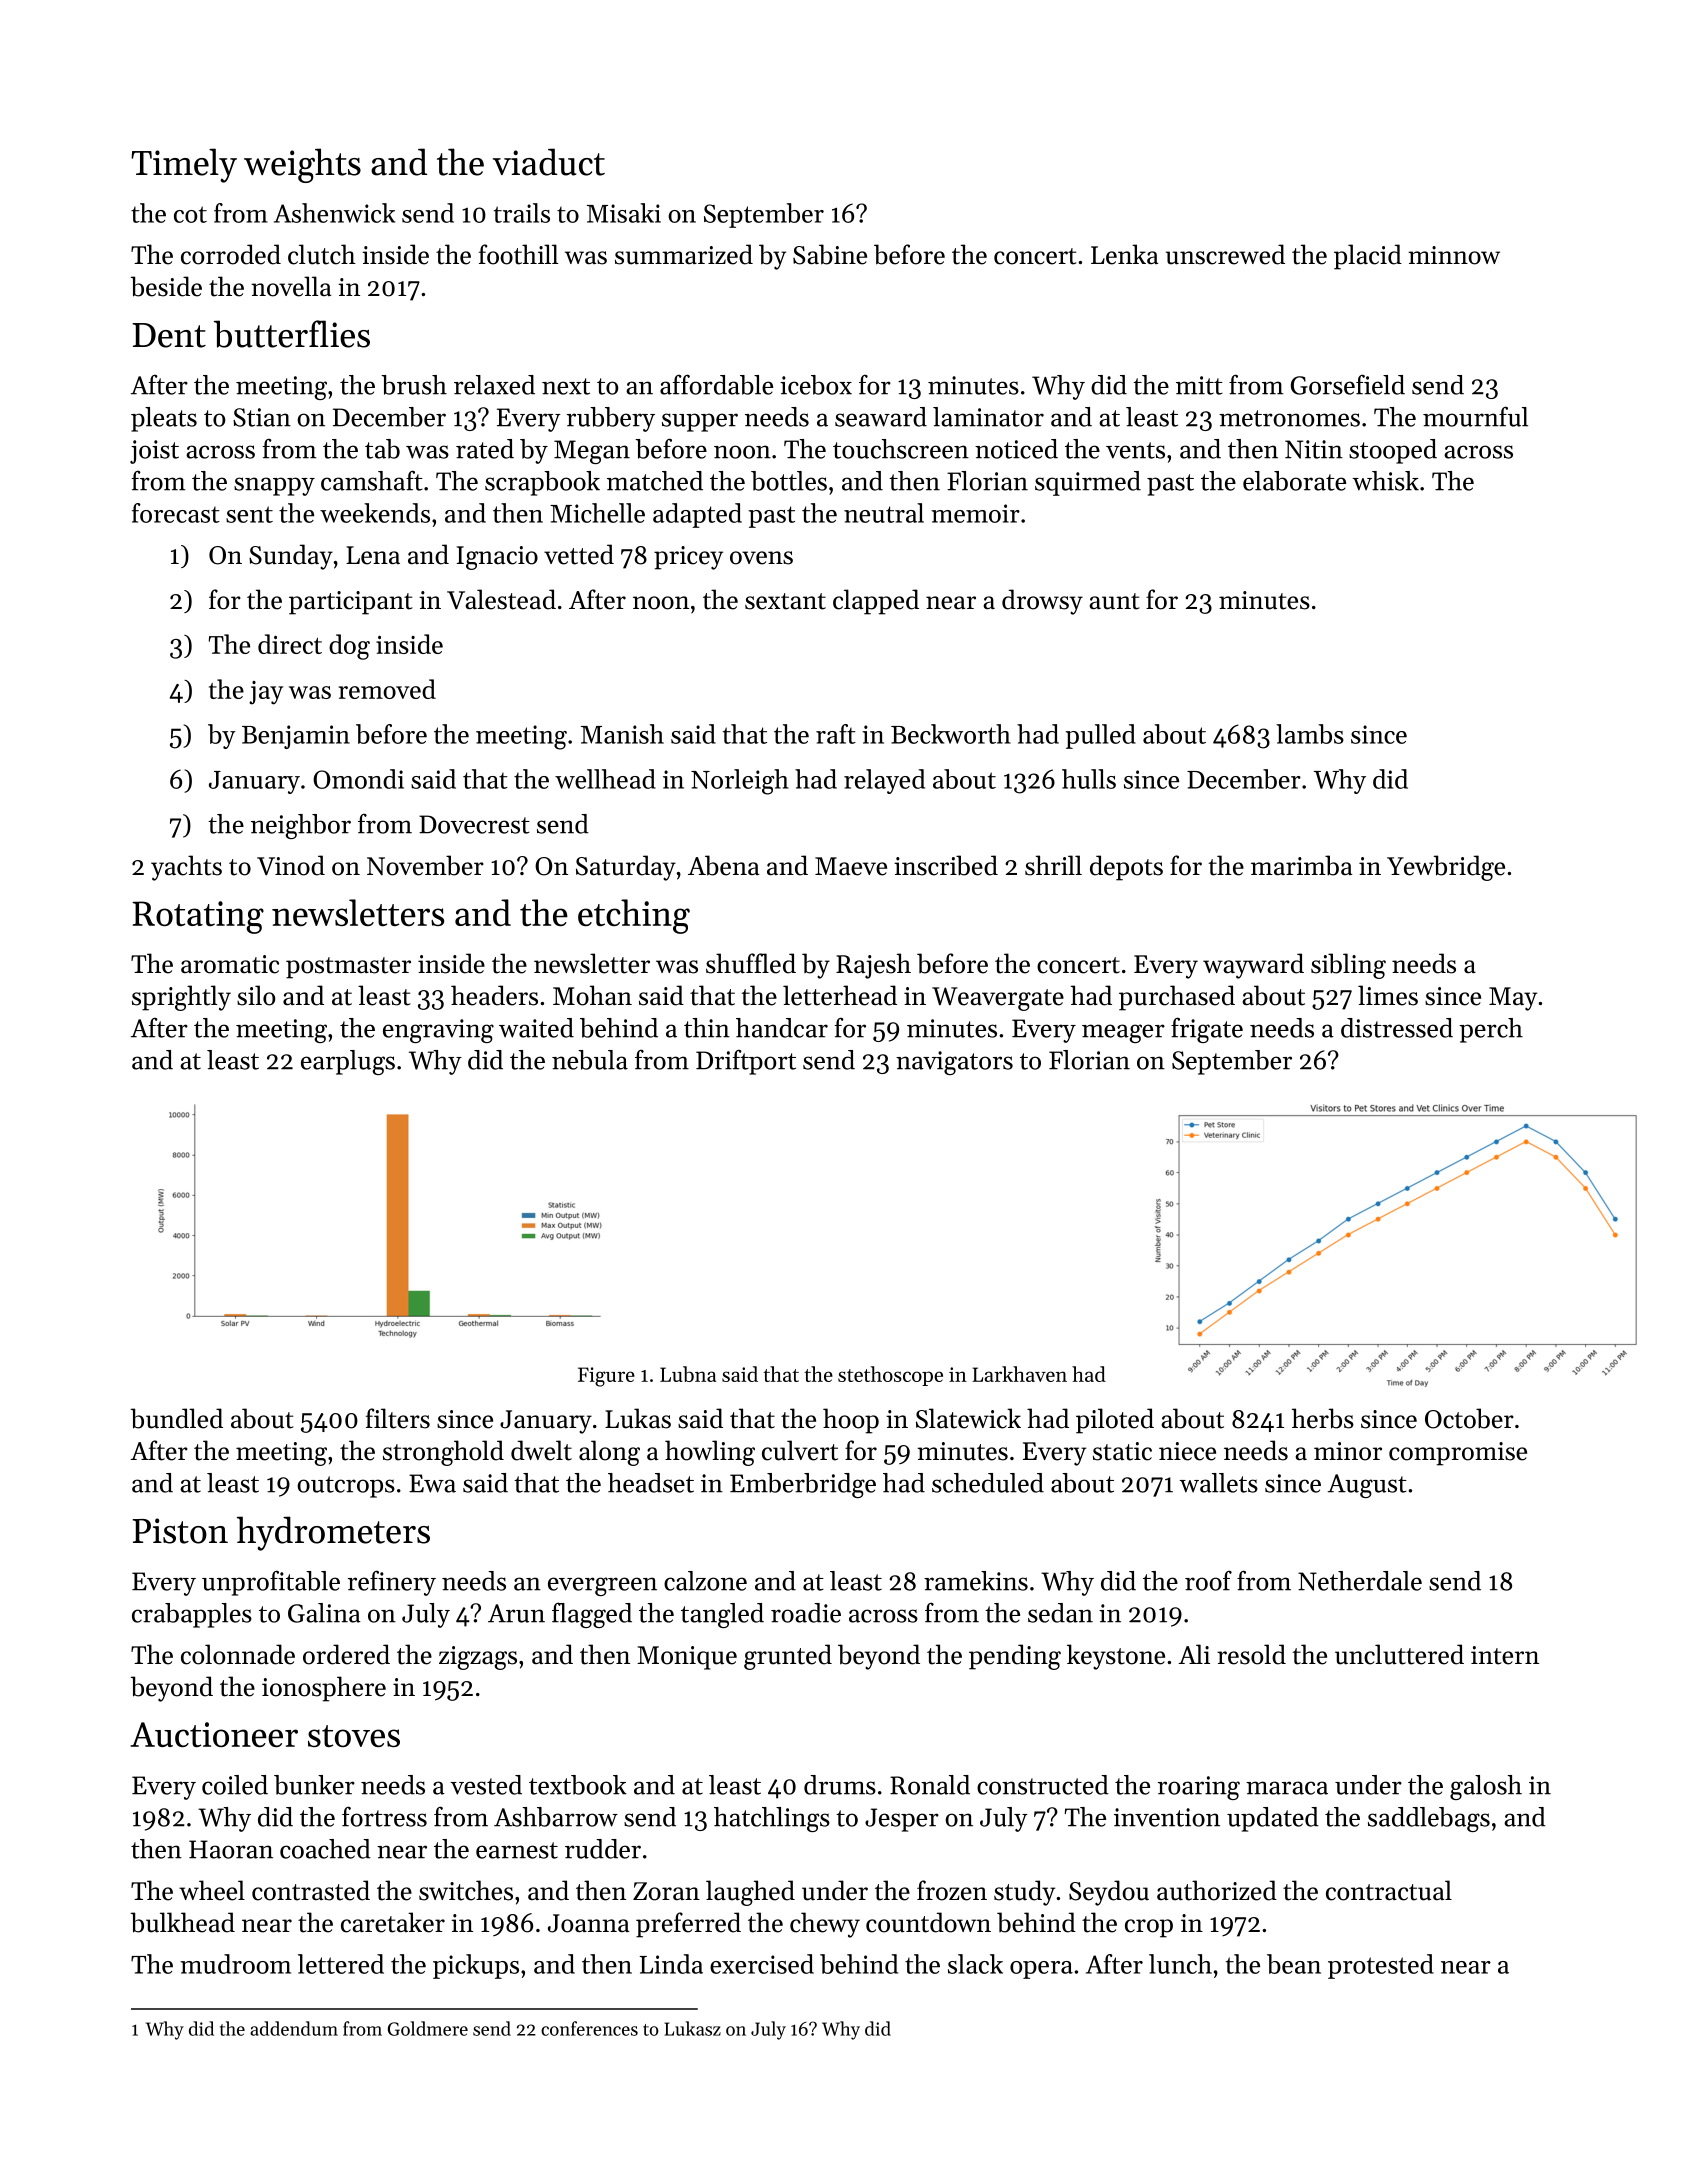 The width and height of the page is (1683, 2178). I want to click on Haoran, so click(231, 1849).
